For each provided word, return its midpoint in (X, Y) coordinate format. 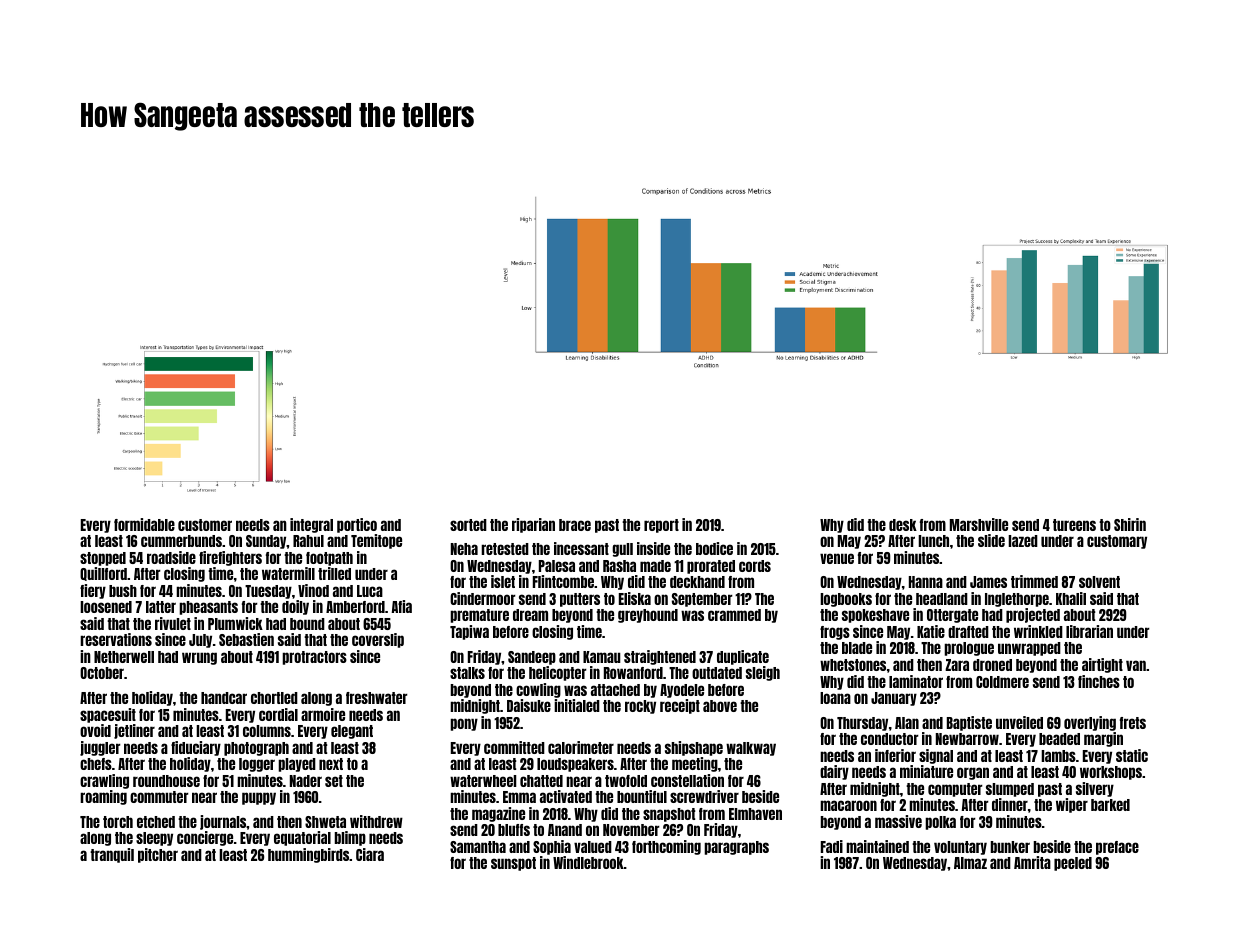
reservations (116, 639)
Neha (464, 549)
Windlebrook (588, 862)
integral (311, 525)
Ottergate (952, 616)
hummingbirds (309, 855)
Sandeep (532, 658)
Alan (907, 723)
